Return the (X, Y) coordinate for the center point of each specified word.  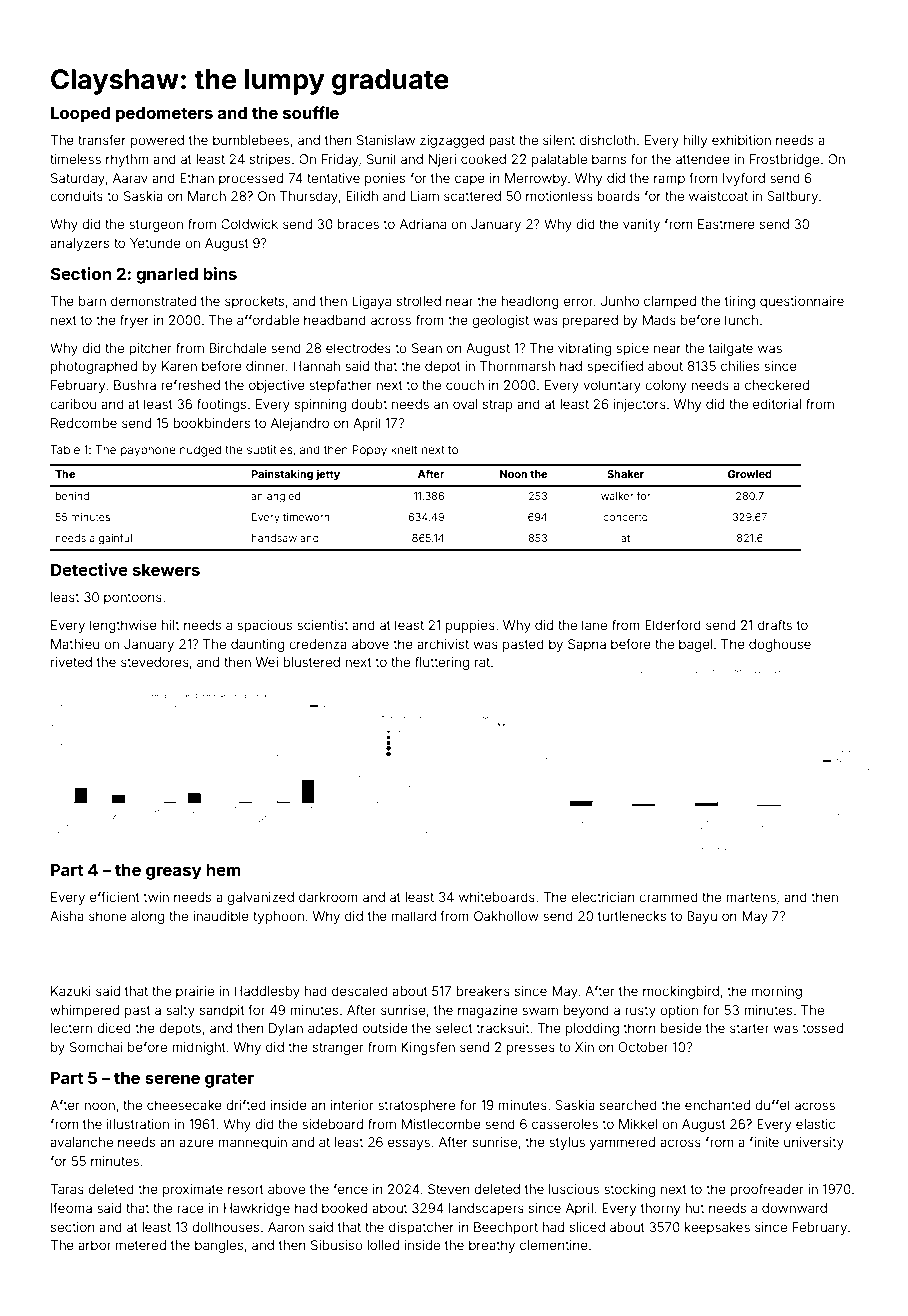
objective (277, 386)
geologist (500, 321)
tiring (740, 302)
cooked (483, 159)
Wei (267, 662)
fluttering (442, 663)
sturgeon (156, 226)
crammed (668, 897)
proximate (193, 1190)
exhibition (741, 140)
